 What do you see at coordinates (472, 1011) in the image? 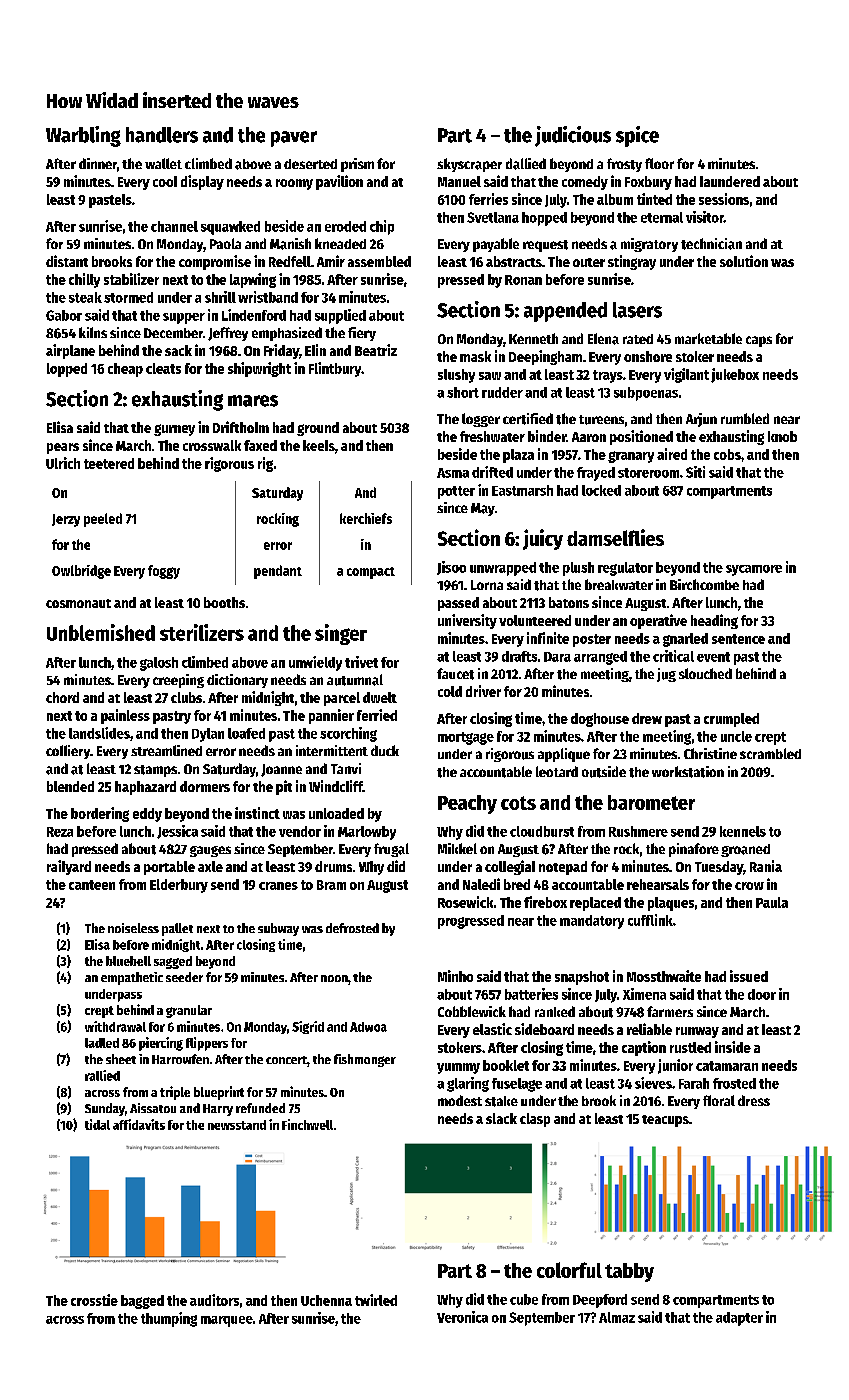
I see `Cobblewick` at bounding box center [472, 1011].
